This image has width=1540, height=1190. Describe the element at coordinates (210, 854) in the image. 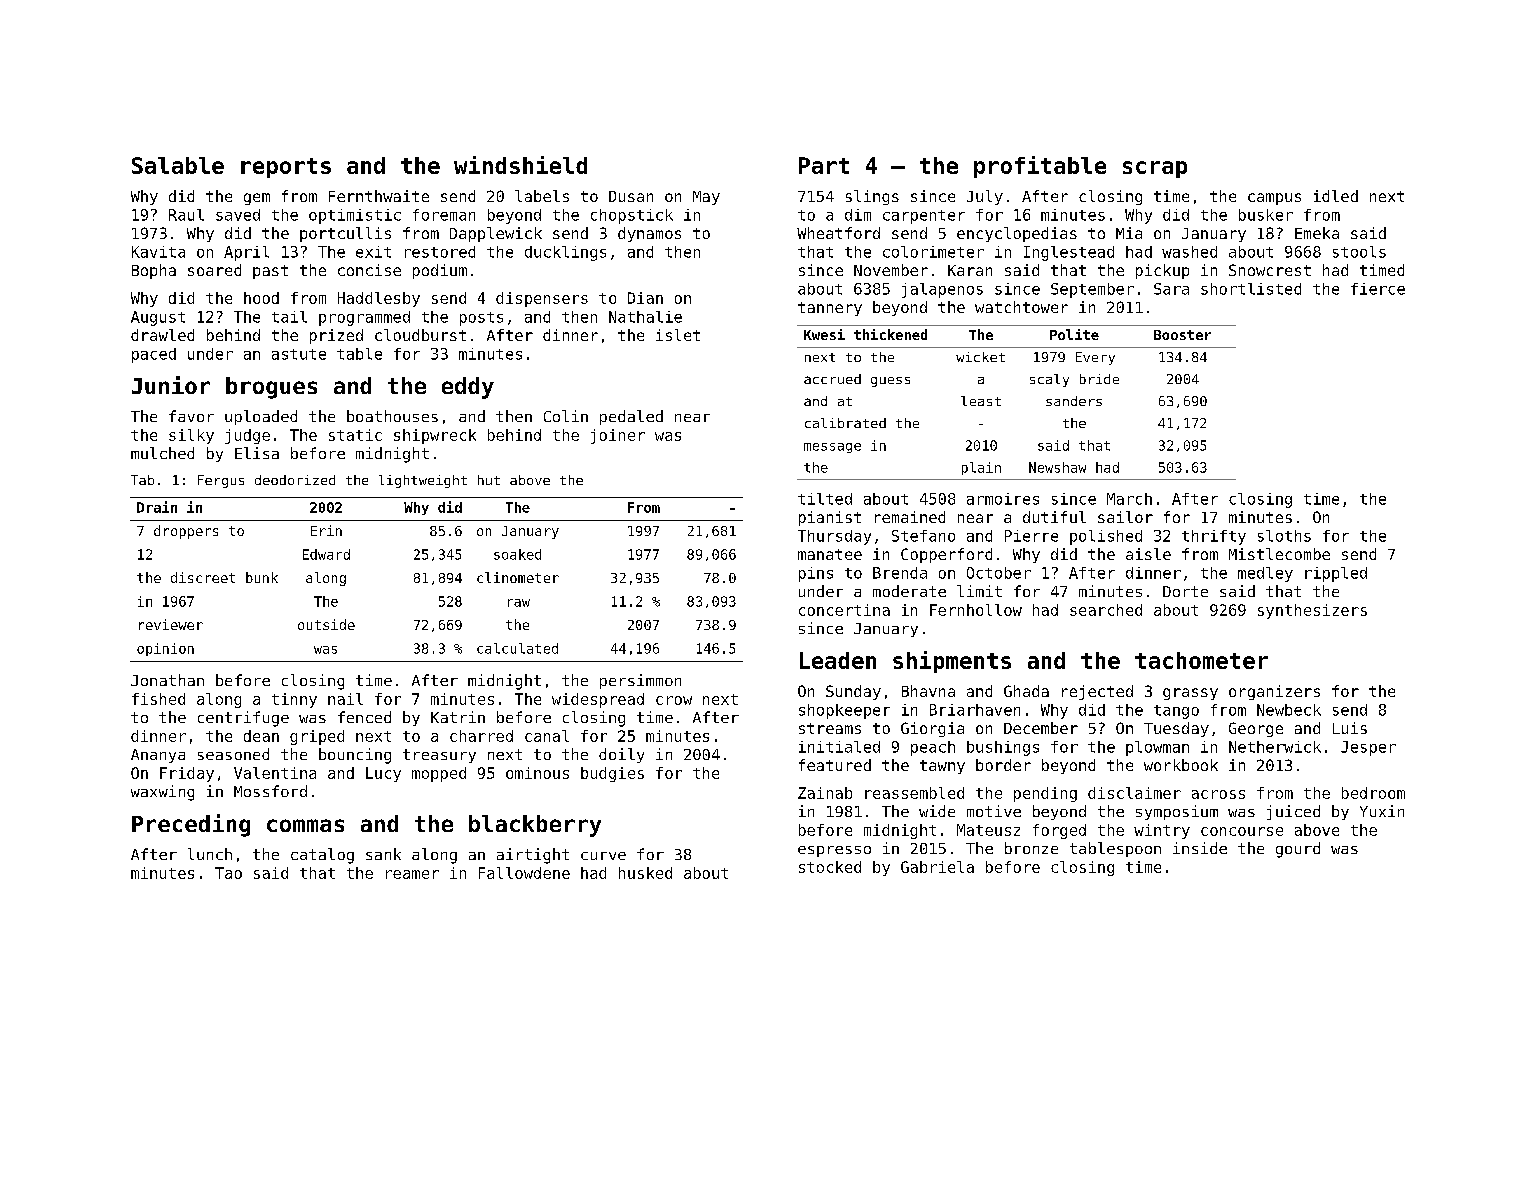

I see `lunch` at that location.
